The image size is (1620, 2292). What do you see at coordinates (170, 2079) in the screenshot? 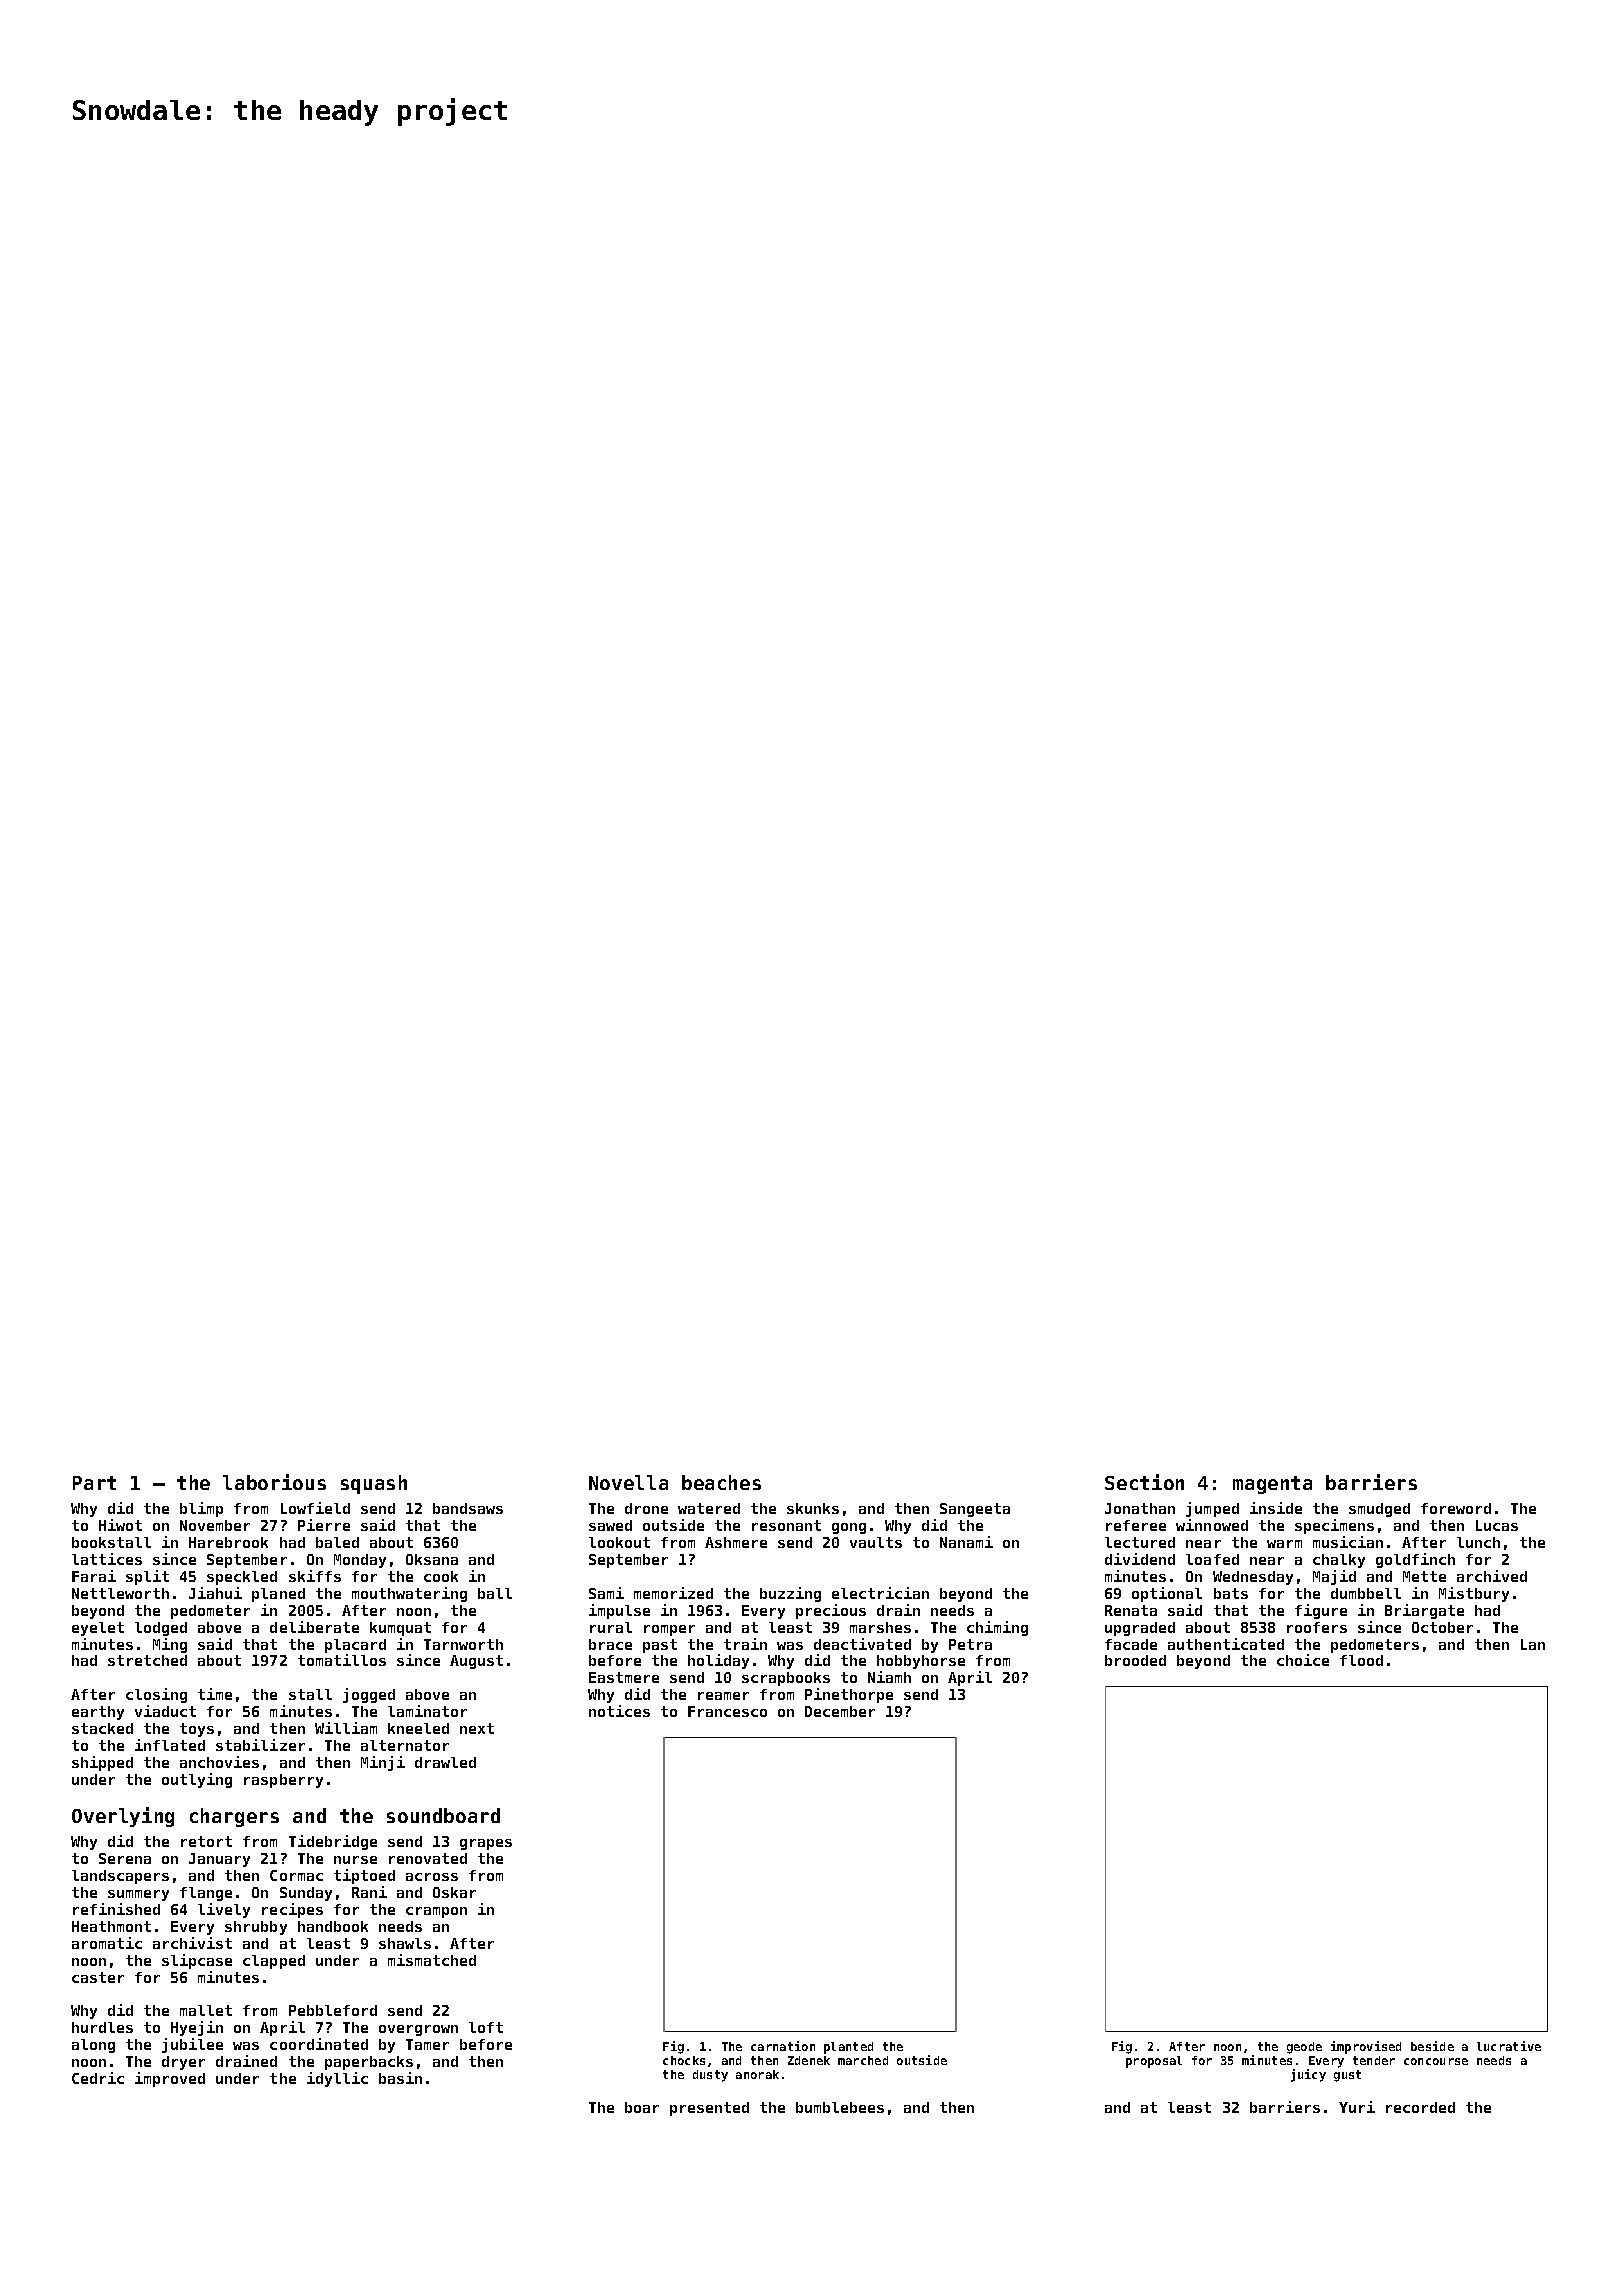
I see `improved` at bounding box center [170, 2079].
